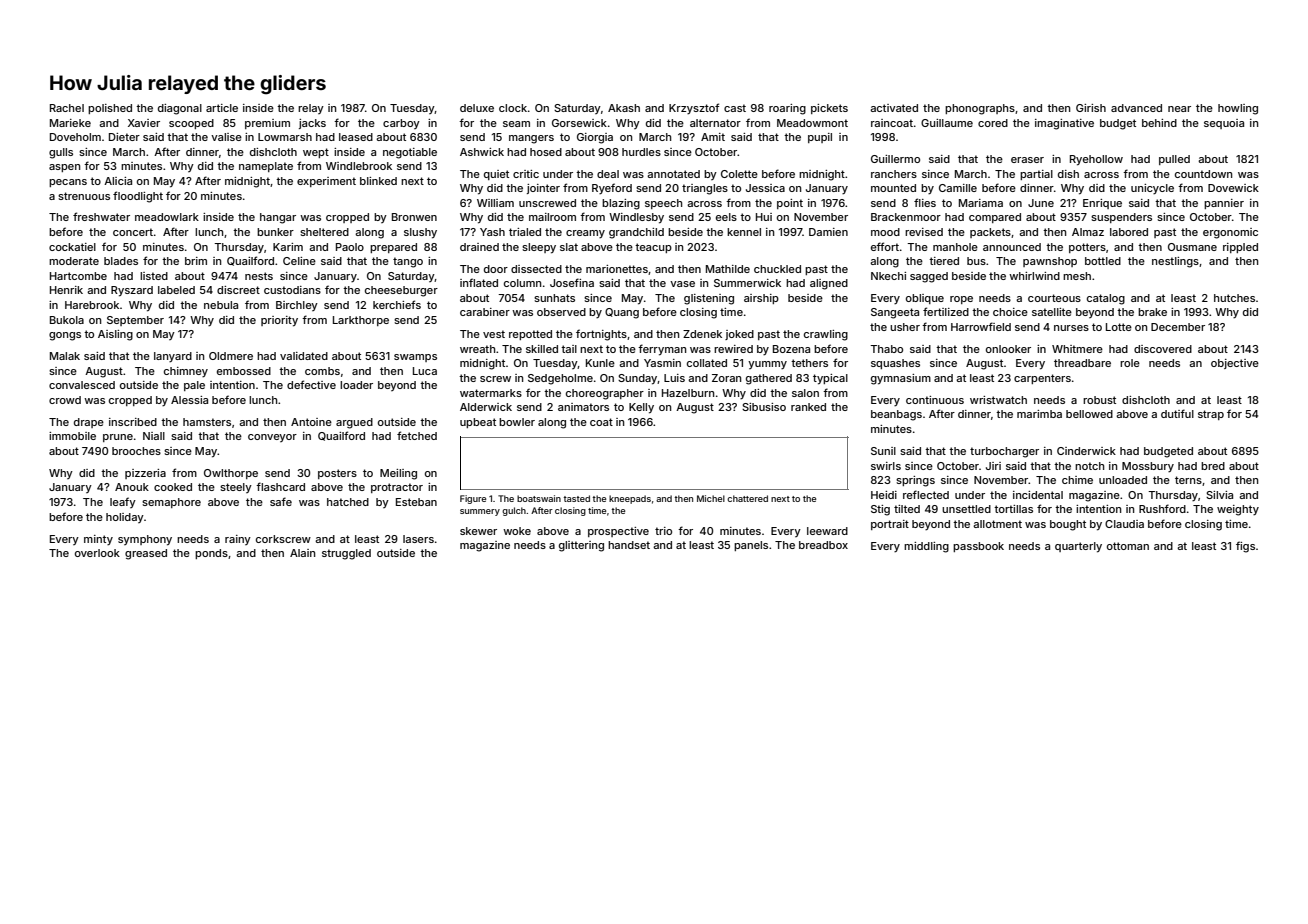 The height and width of the screenshot is (924, 1308). I want to click on drape, so click(89, 423).
